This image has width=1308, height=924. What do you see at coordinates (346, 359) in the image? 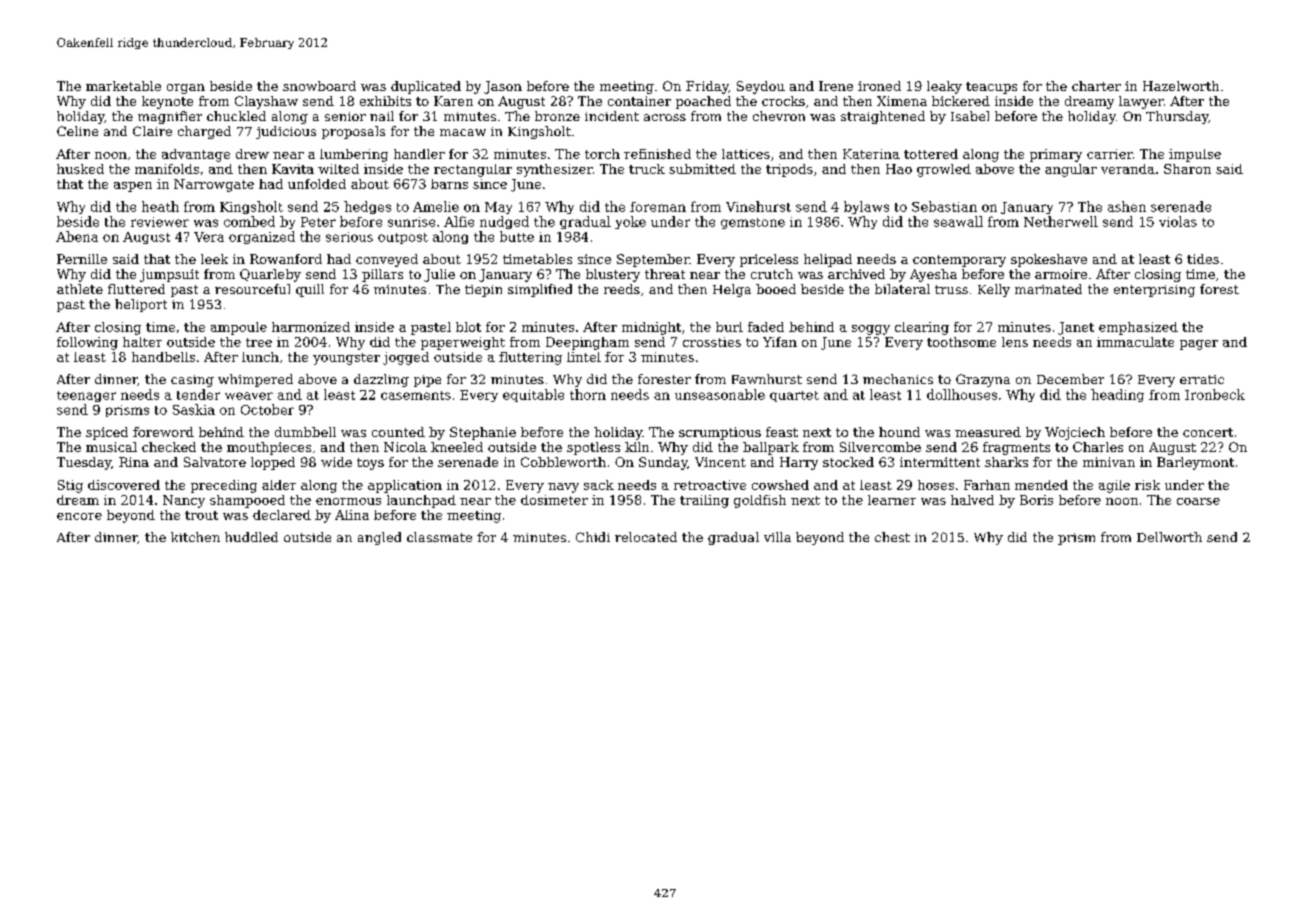
I see `youngster` at bounding box center [346, 359].
